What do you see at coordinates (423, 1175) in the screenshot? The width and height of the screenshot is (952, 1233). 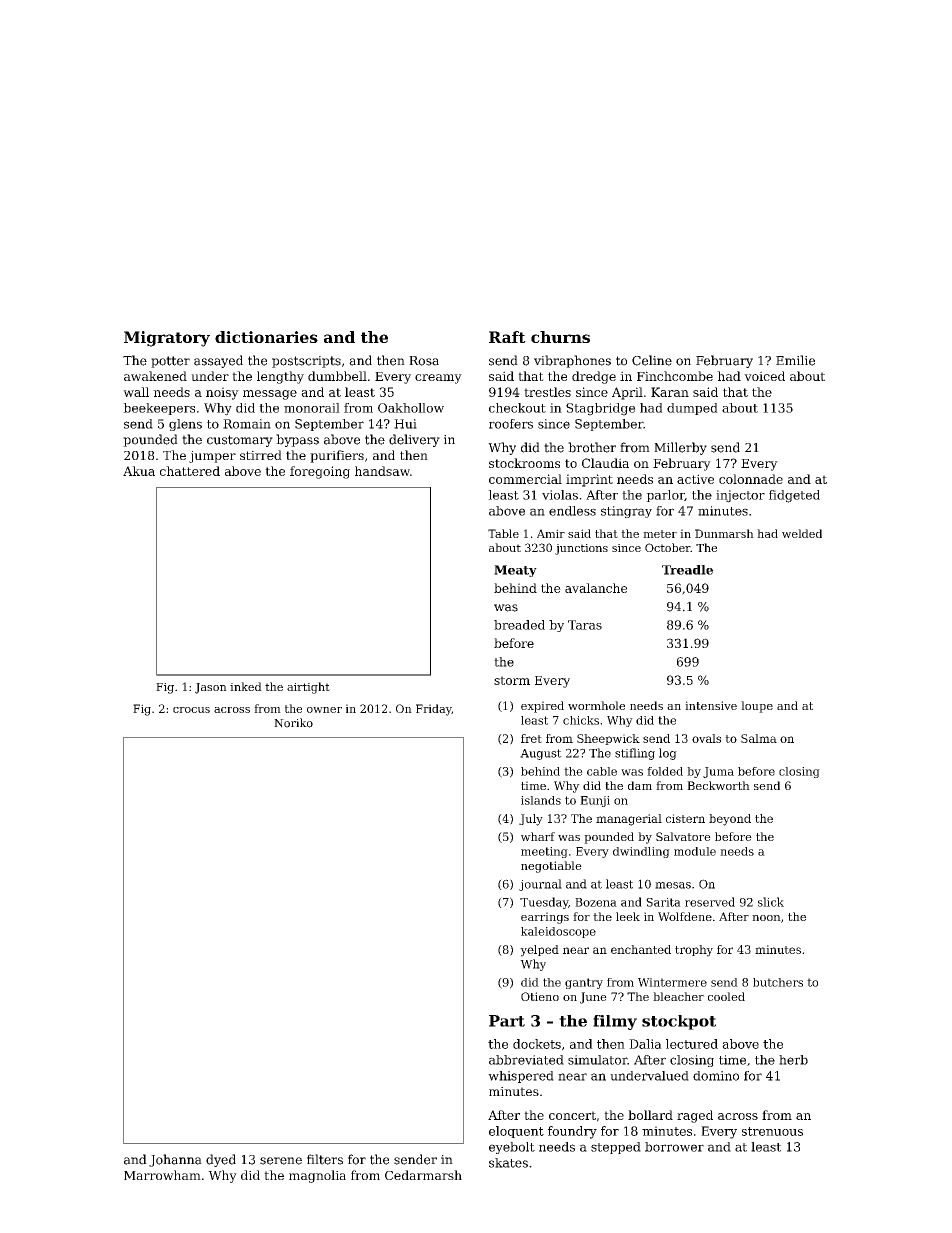 I see `Cedarmarsh` at bounding box center [423, 1175].
